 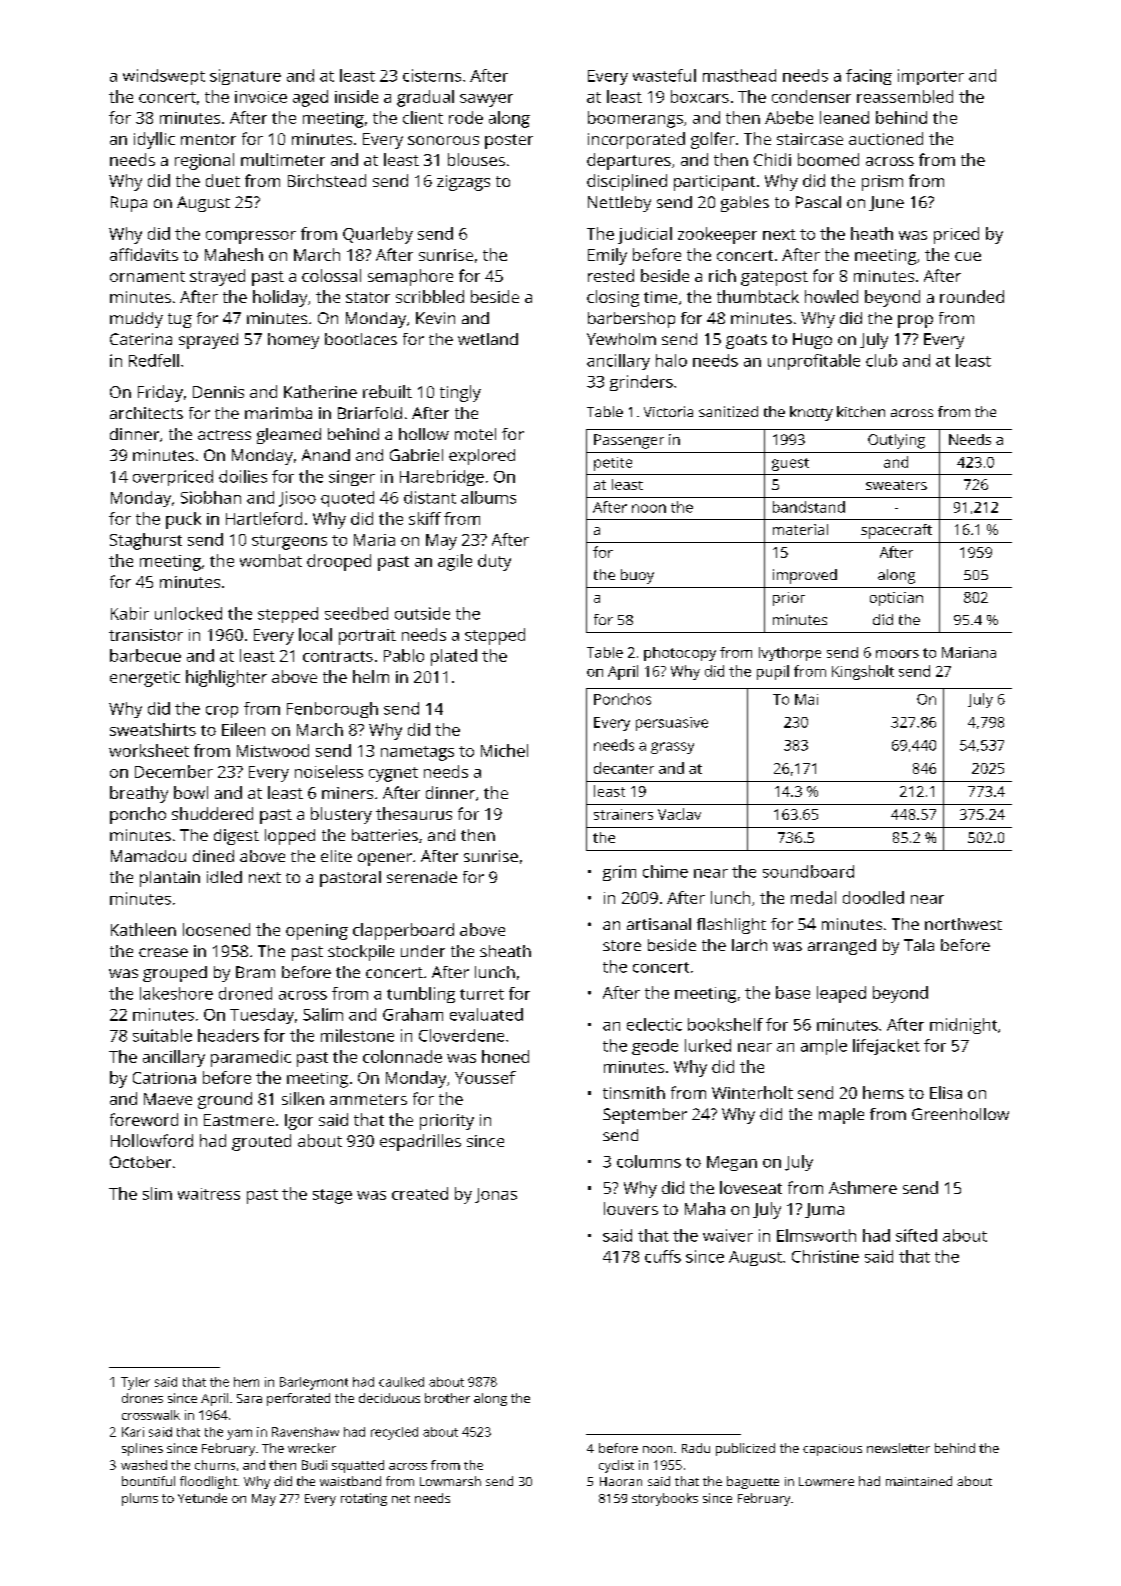 I want to click on plated, so click(x=454, y=657).
